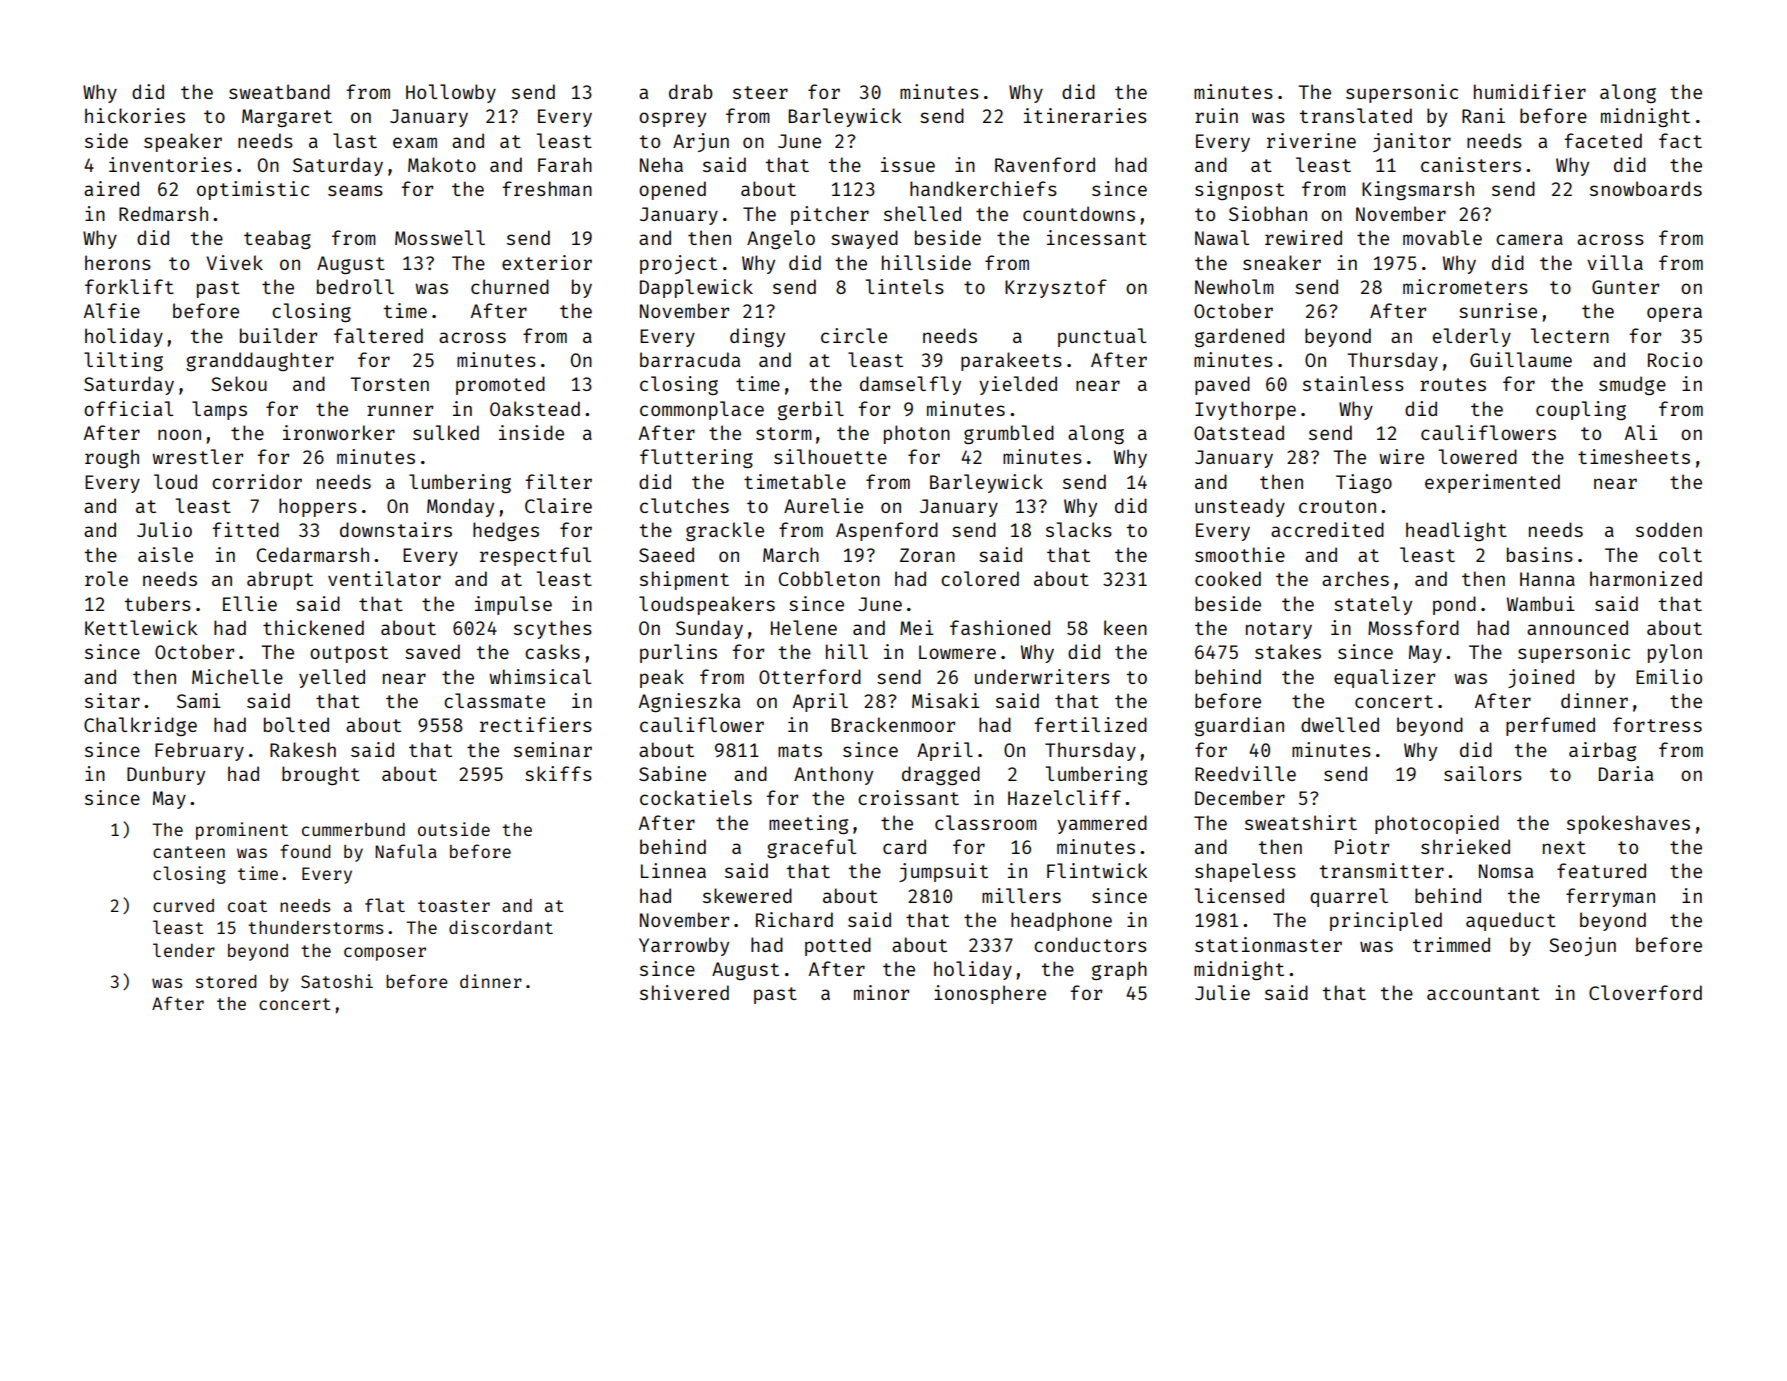 The height and width of the screenshot is (1381, 1787). I want to click on humidifier, so click(1530, 91).
